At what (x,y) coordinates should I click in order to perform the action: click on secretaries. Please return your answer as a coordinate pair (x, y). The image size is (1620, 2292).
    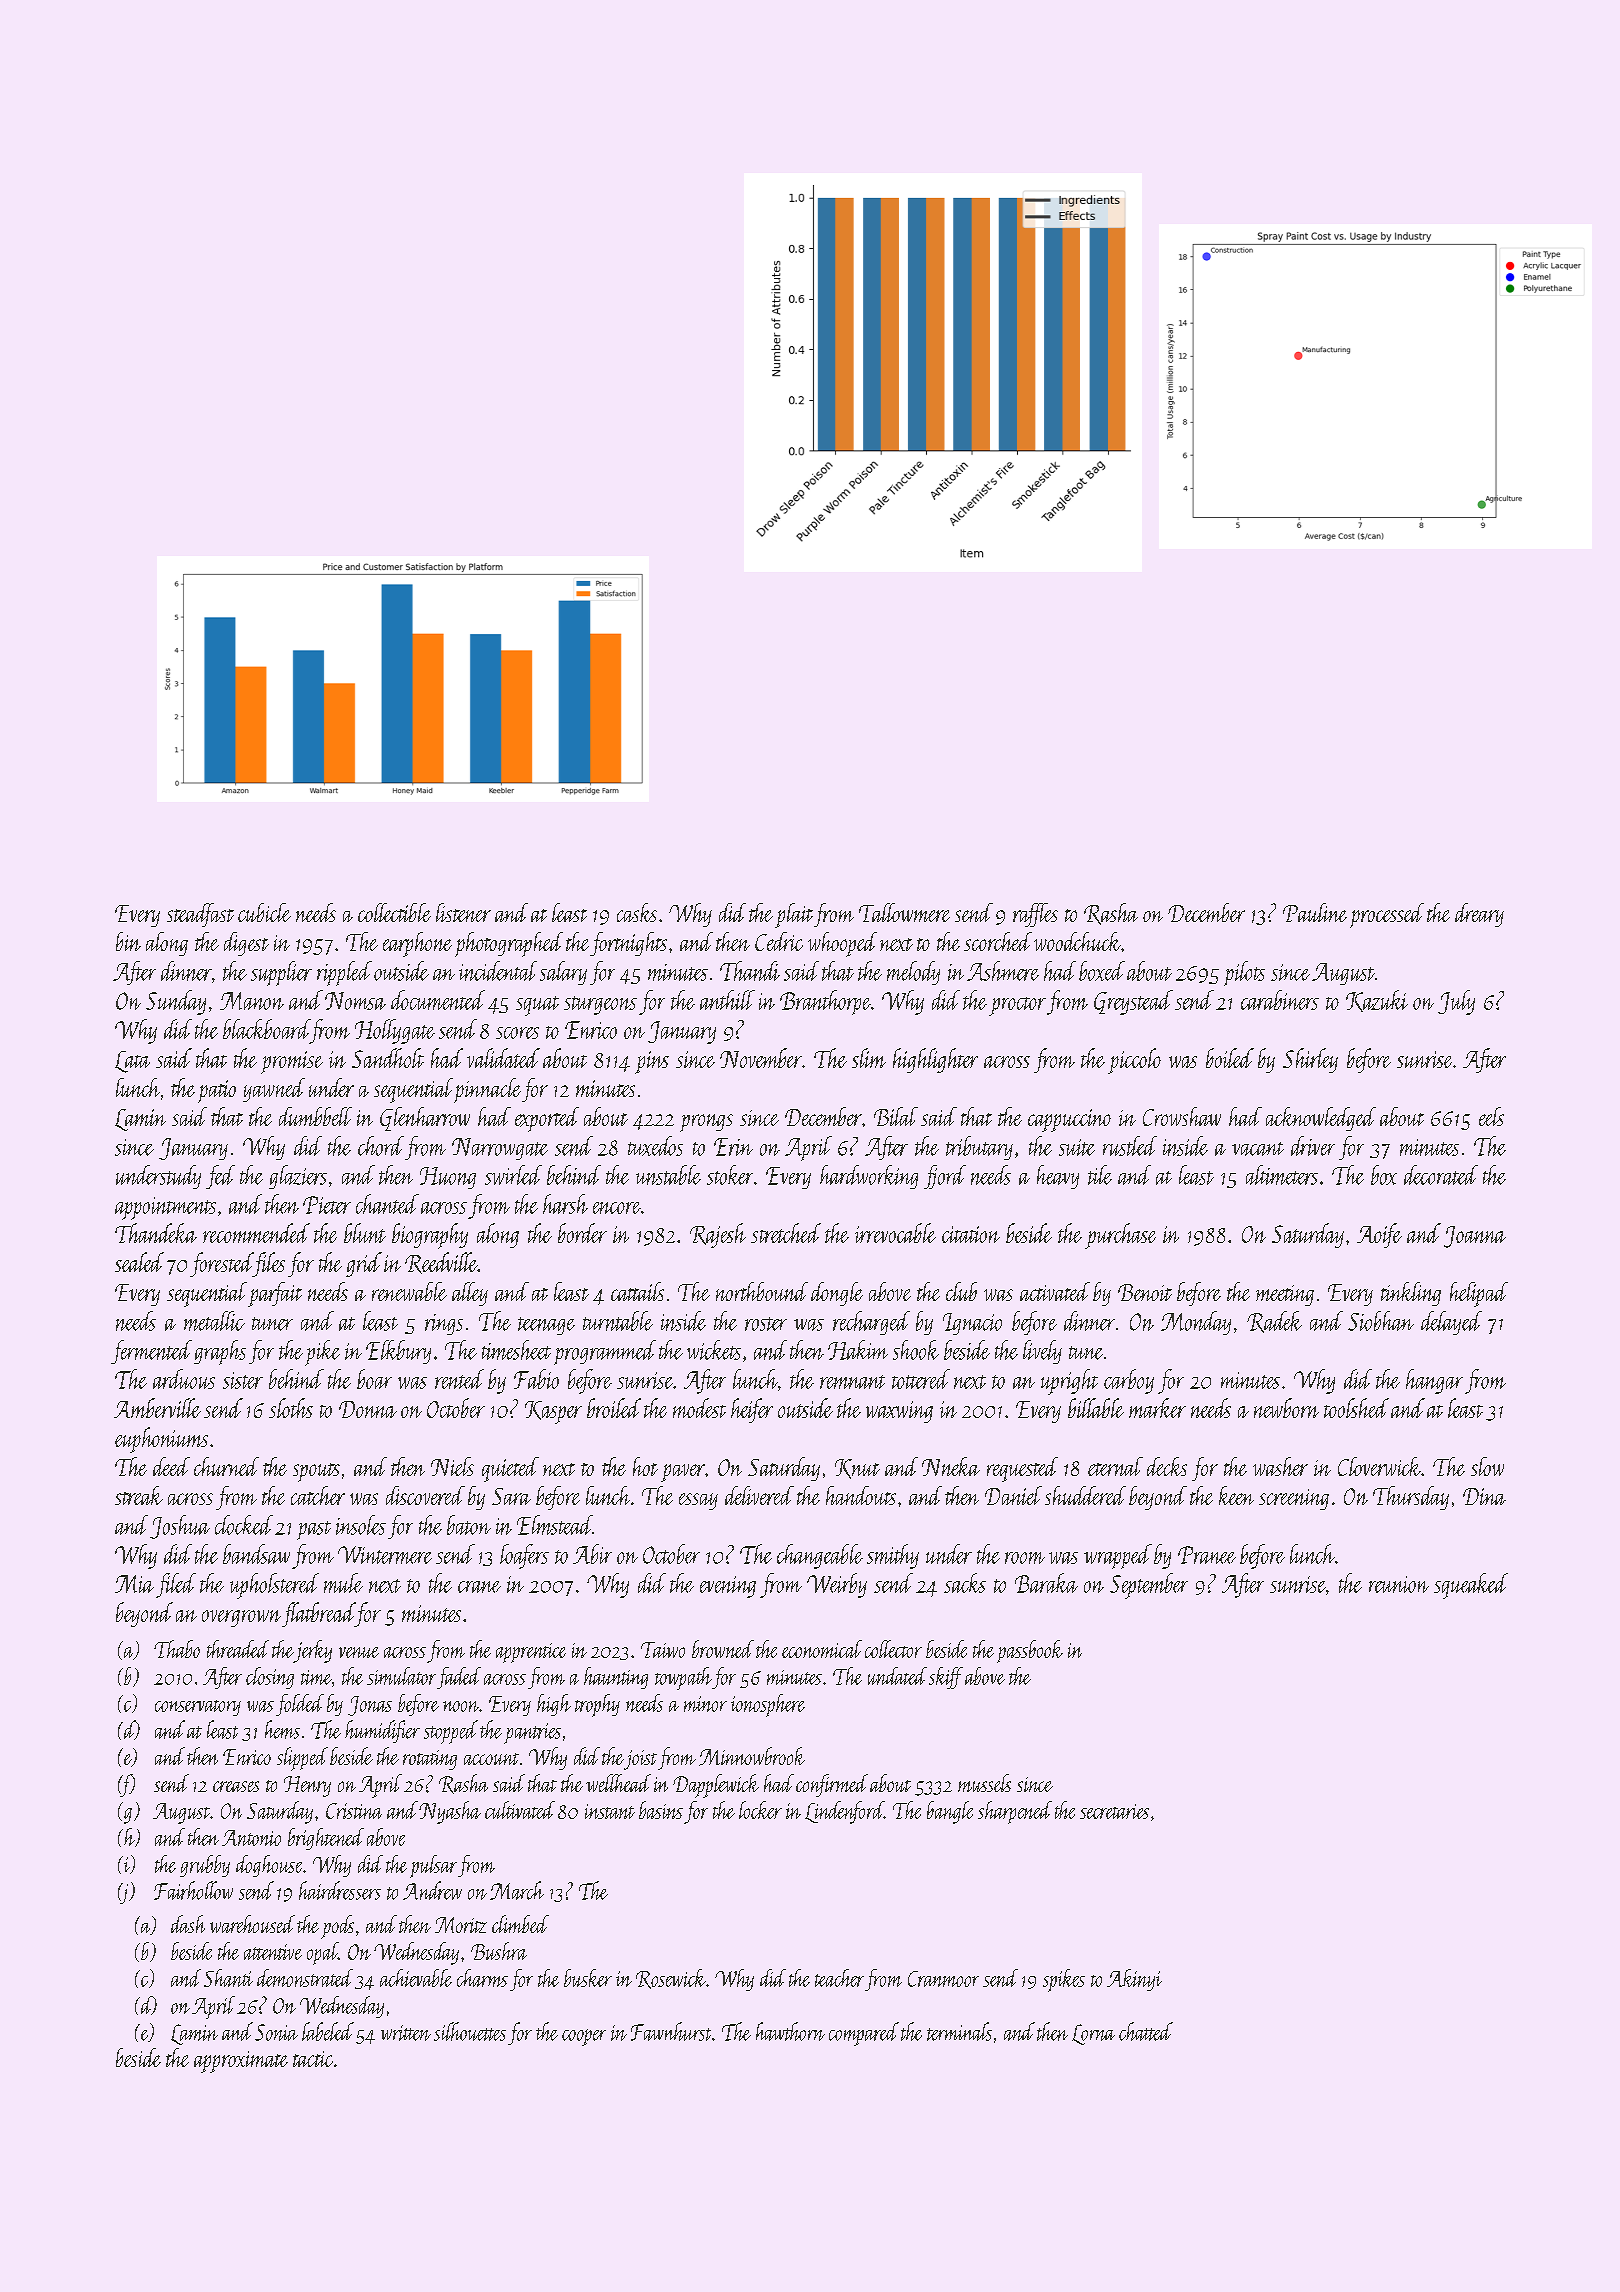
    Looking at the image, I should click on (1114, 1811).
